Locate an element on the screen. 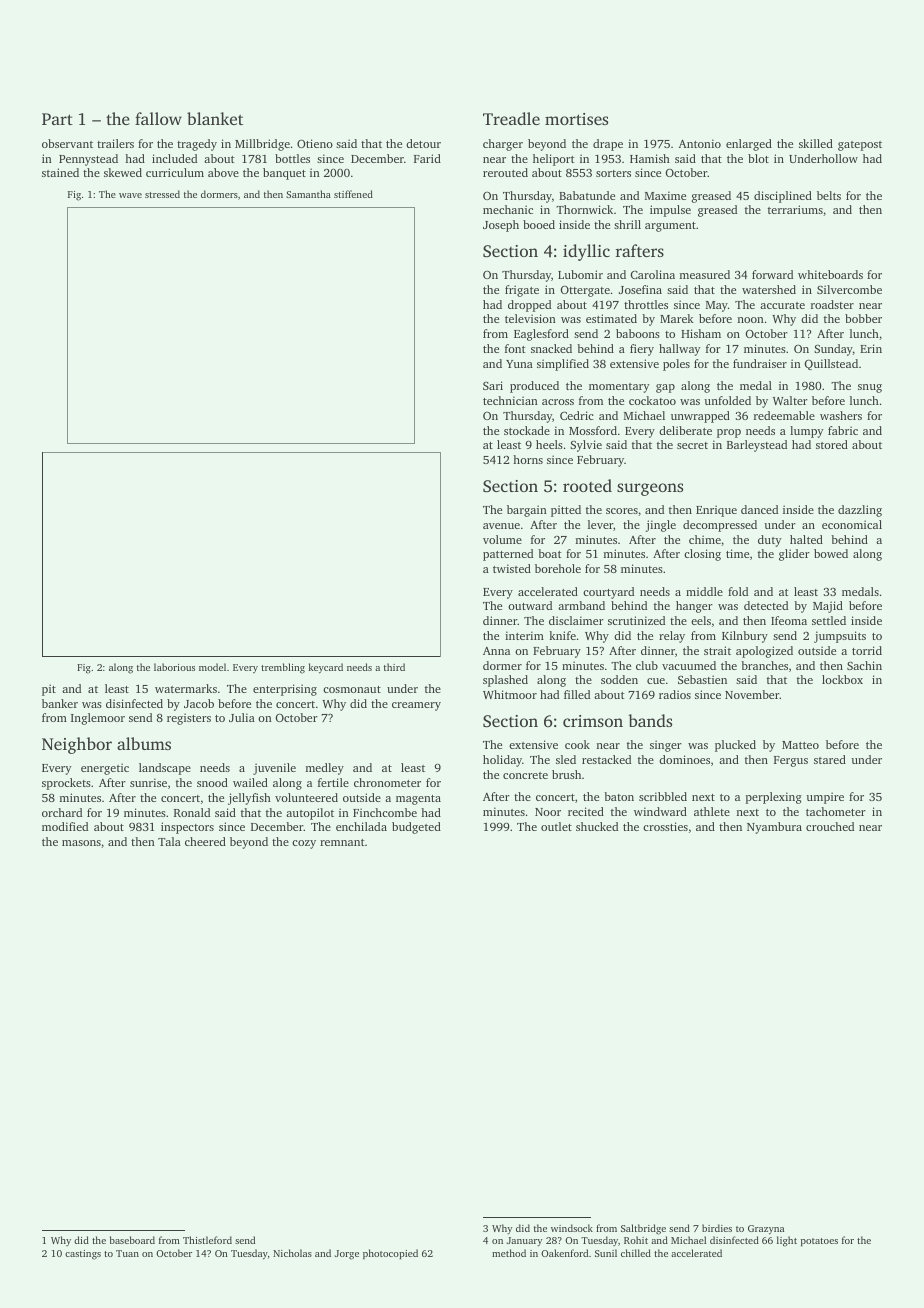 Image resolution: width=924 pixels, height=1308 pixels. Walter is located at coordinates (790, 400).
